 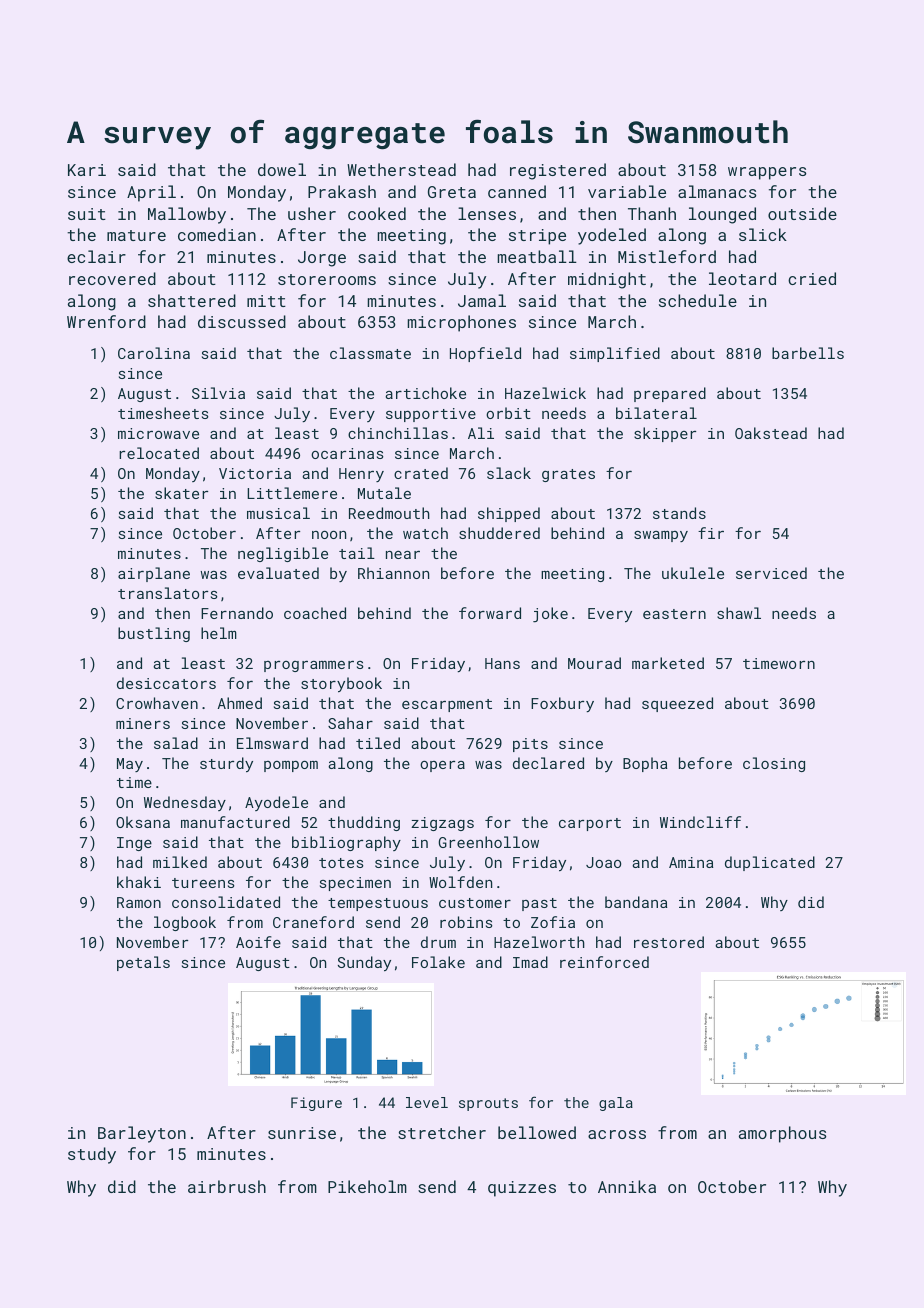 I want to click on forward, so click(x=490, y=613).
